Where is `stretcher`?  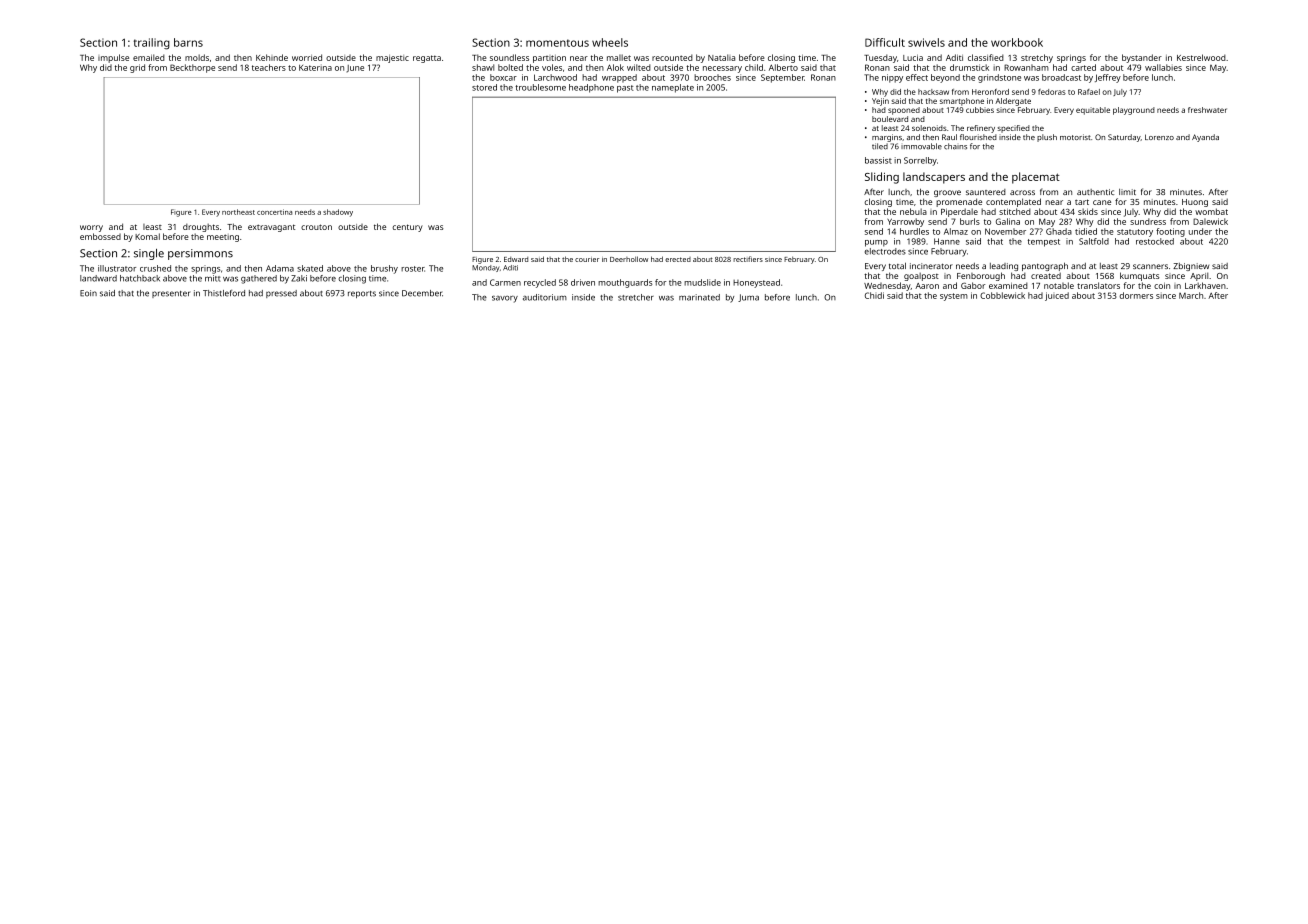
stretcher is located at coordinates (636, 297).
